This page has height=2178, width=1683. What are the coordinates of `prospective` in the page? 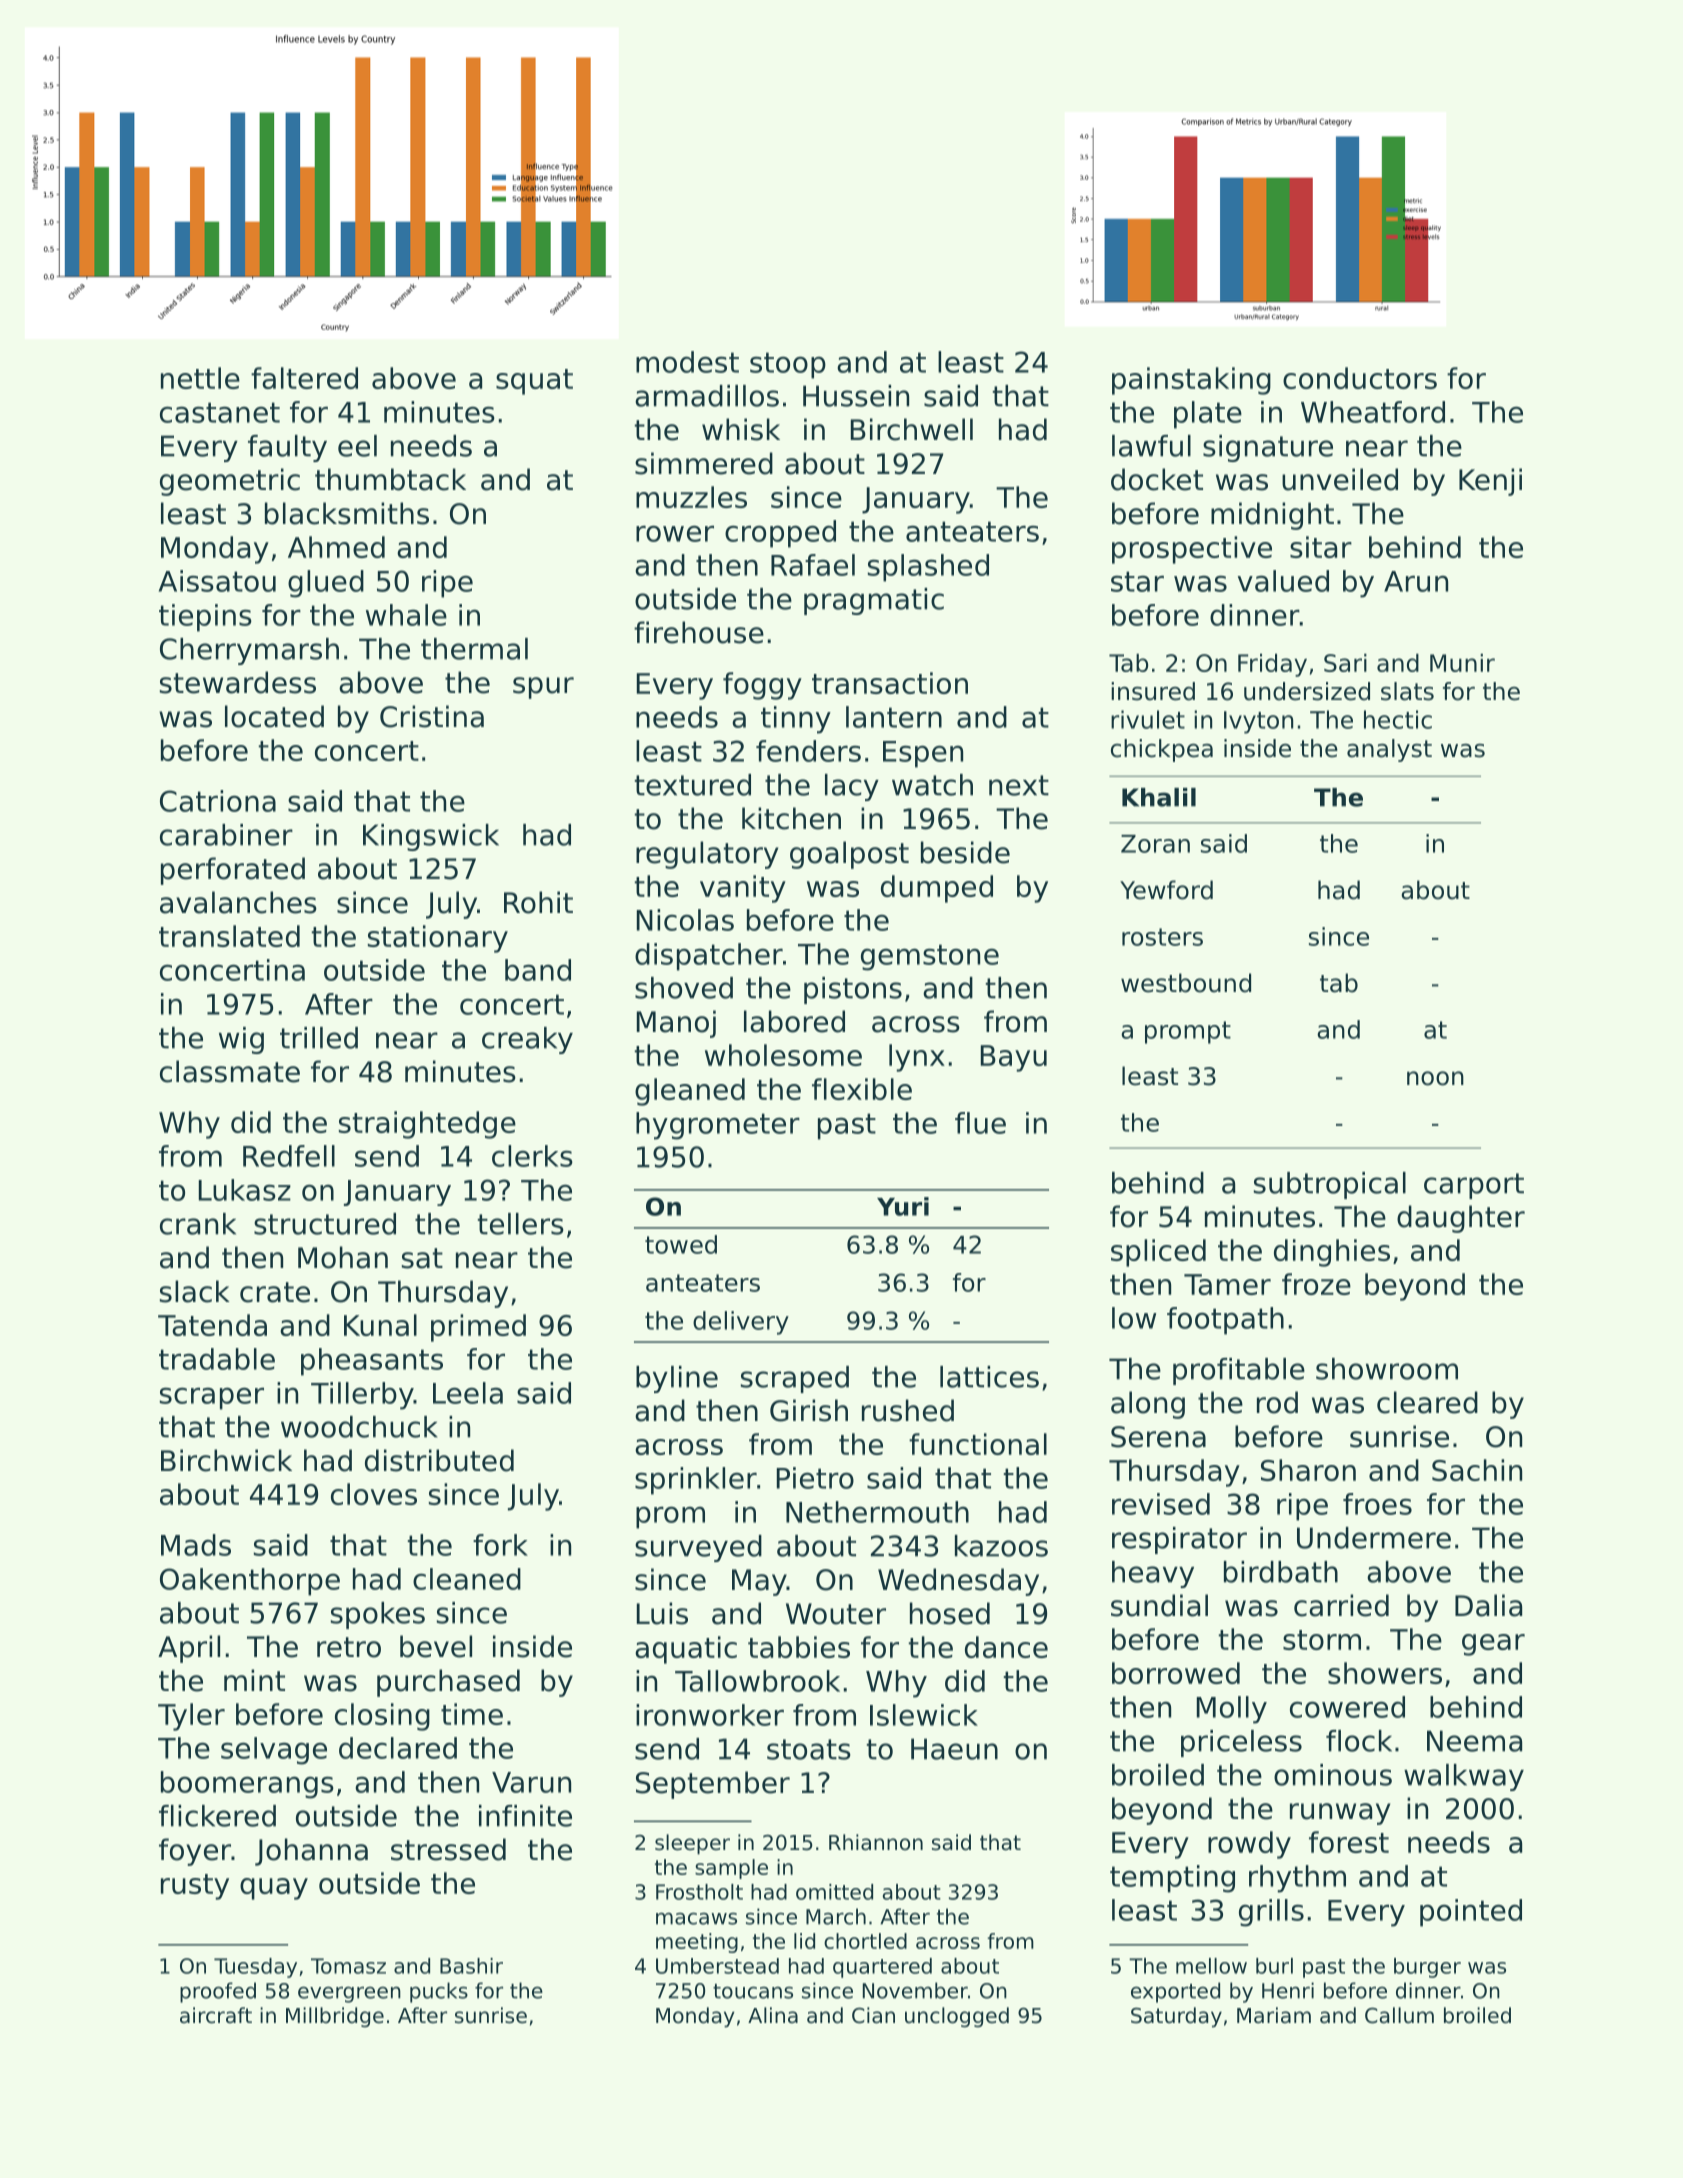 It's located at (1192, 550).
